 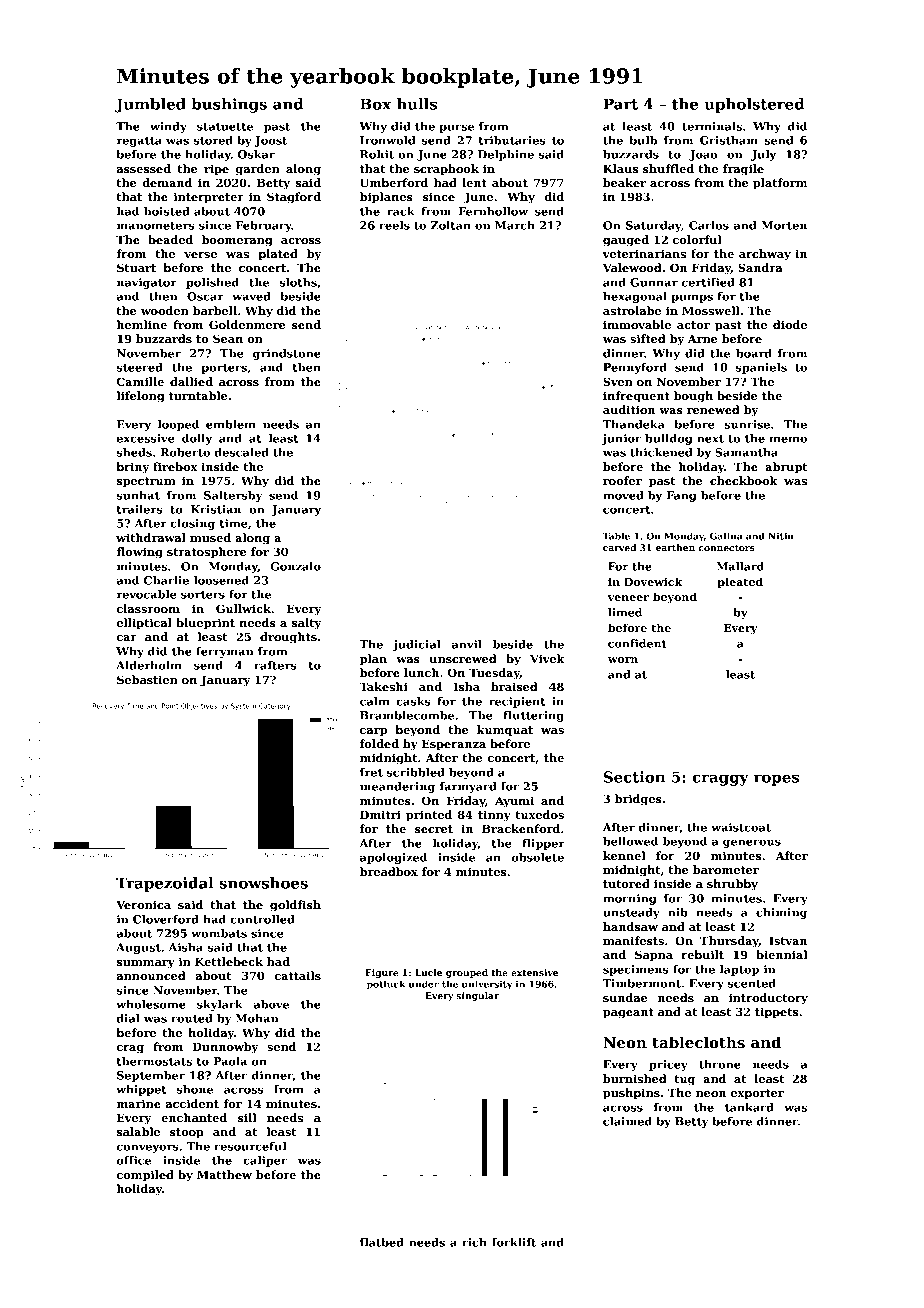 What do you see at coordinates (209, 198) in the screenshot?
I see `interpreter` at bounding box center [209, 198].
